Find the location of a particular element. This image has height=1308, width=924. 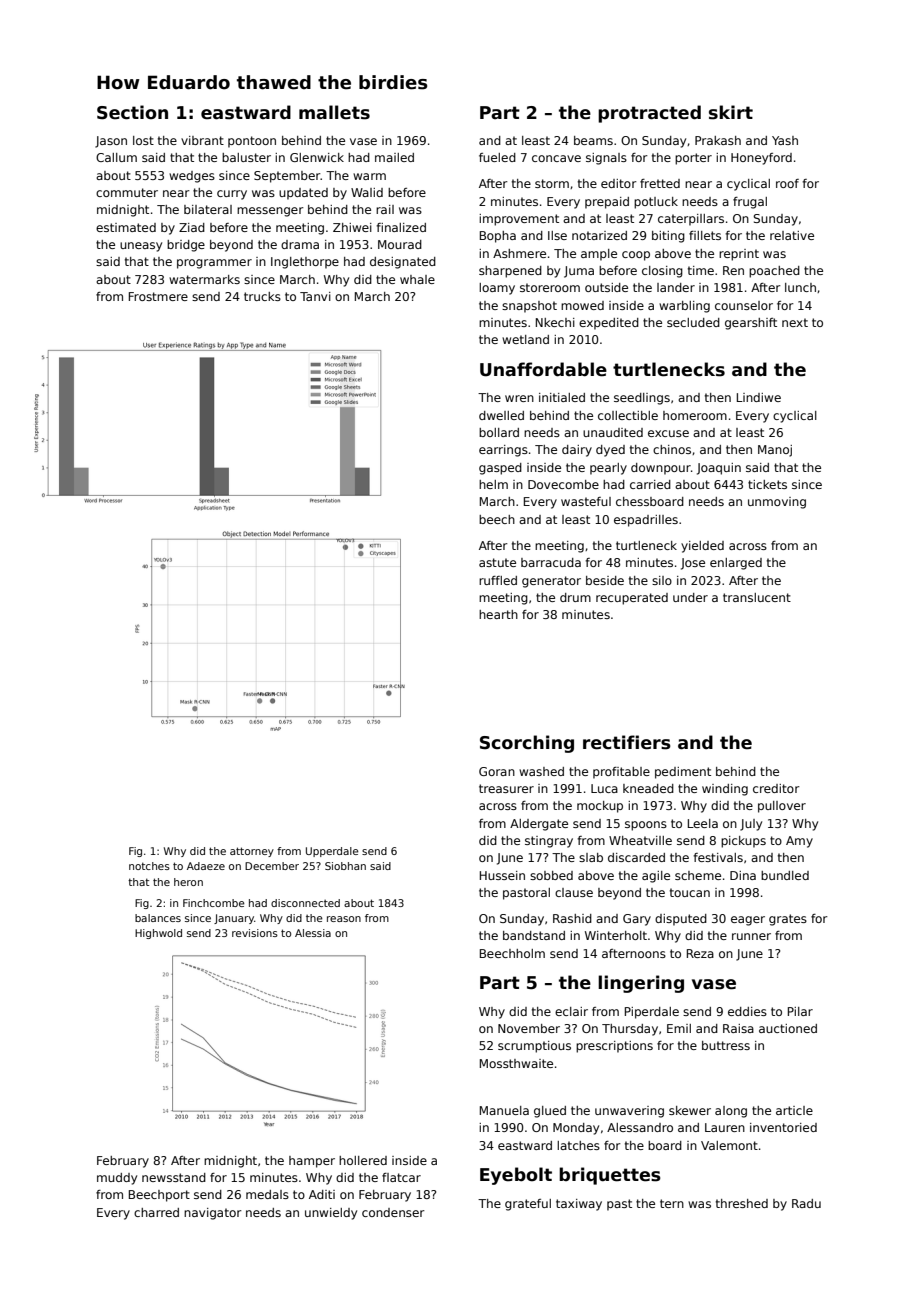

mallets is located at coordinates (334, 112).
